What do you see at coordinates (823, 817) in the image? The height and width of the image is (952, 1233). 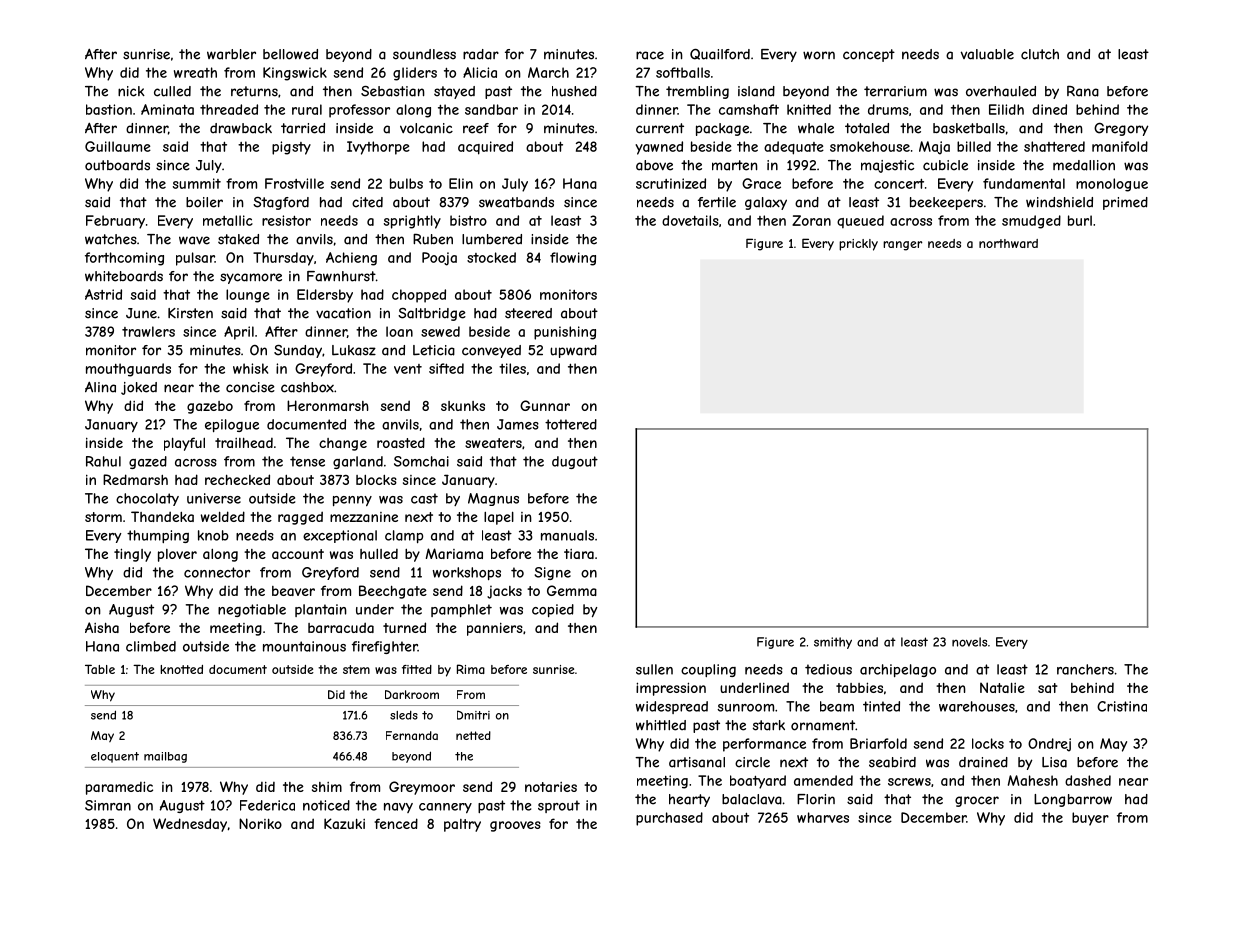 I see `wharves` at bounding box center [823, 817].
